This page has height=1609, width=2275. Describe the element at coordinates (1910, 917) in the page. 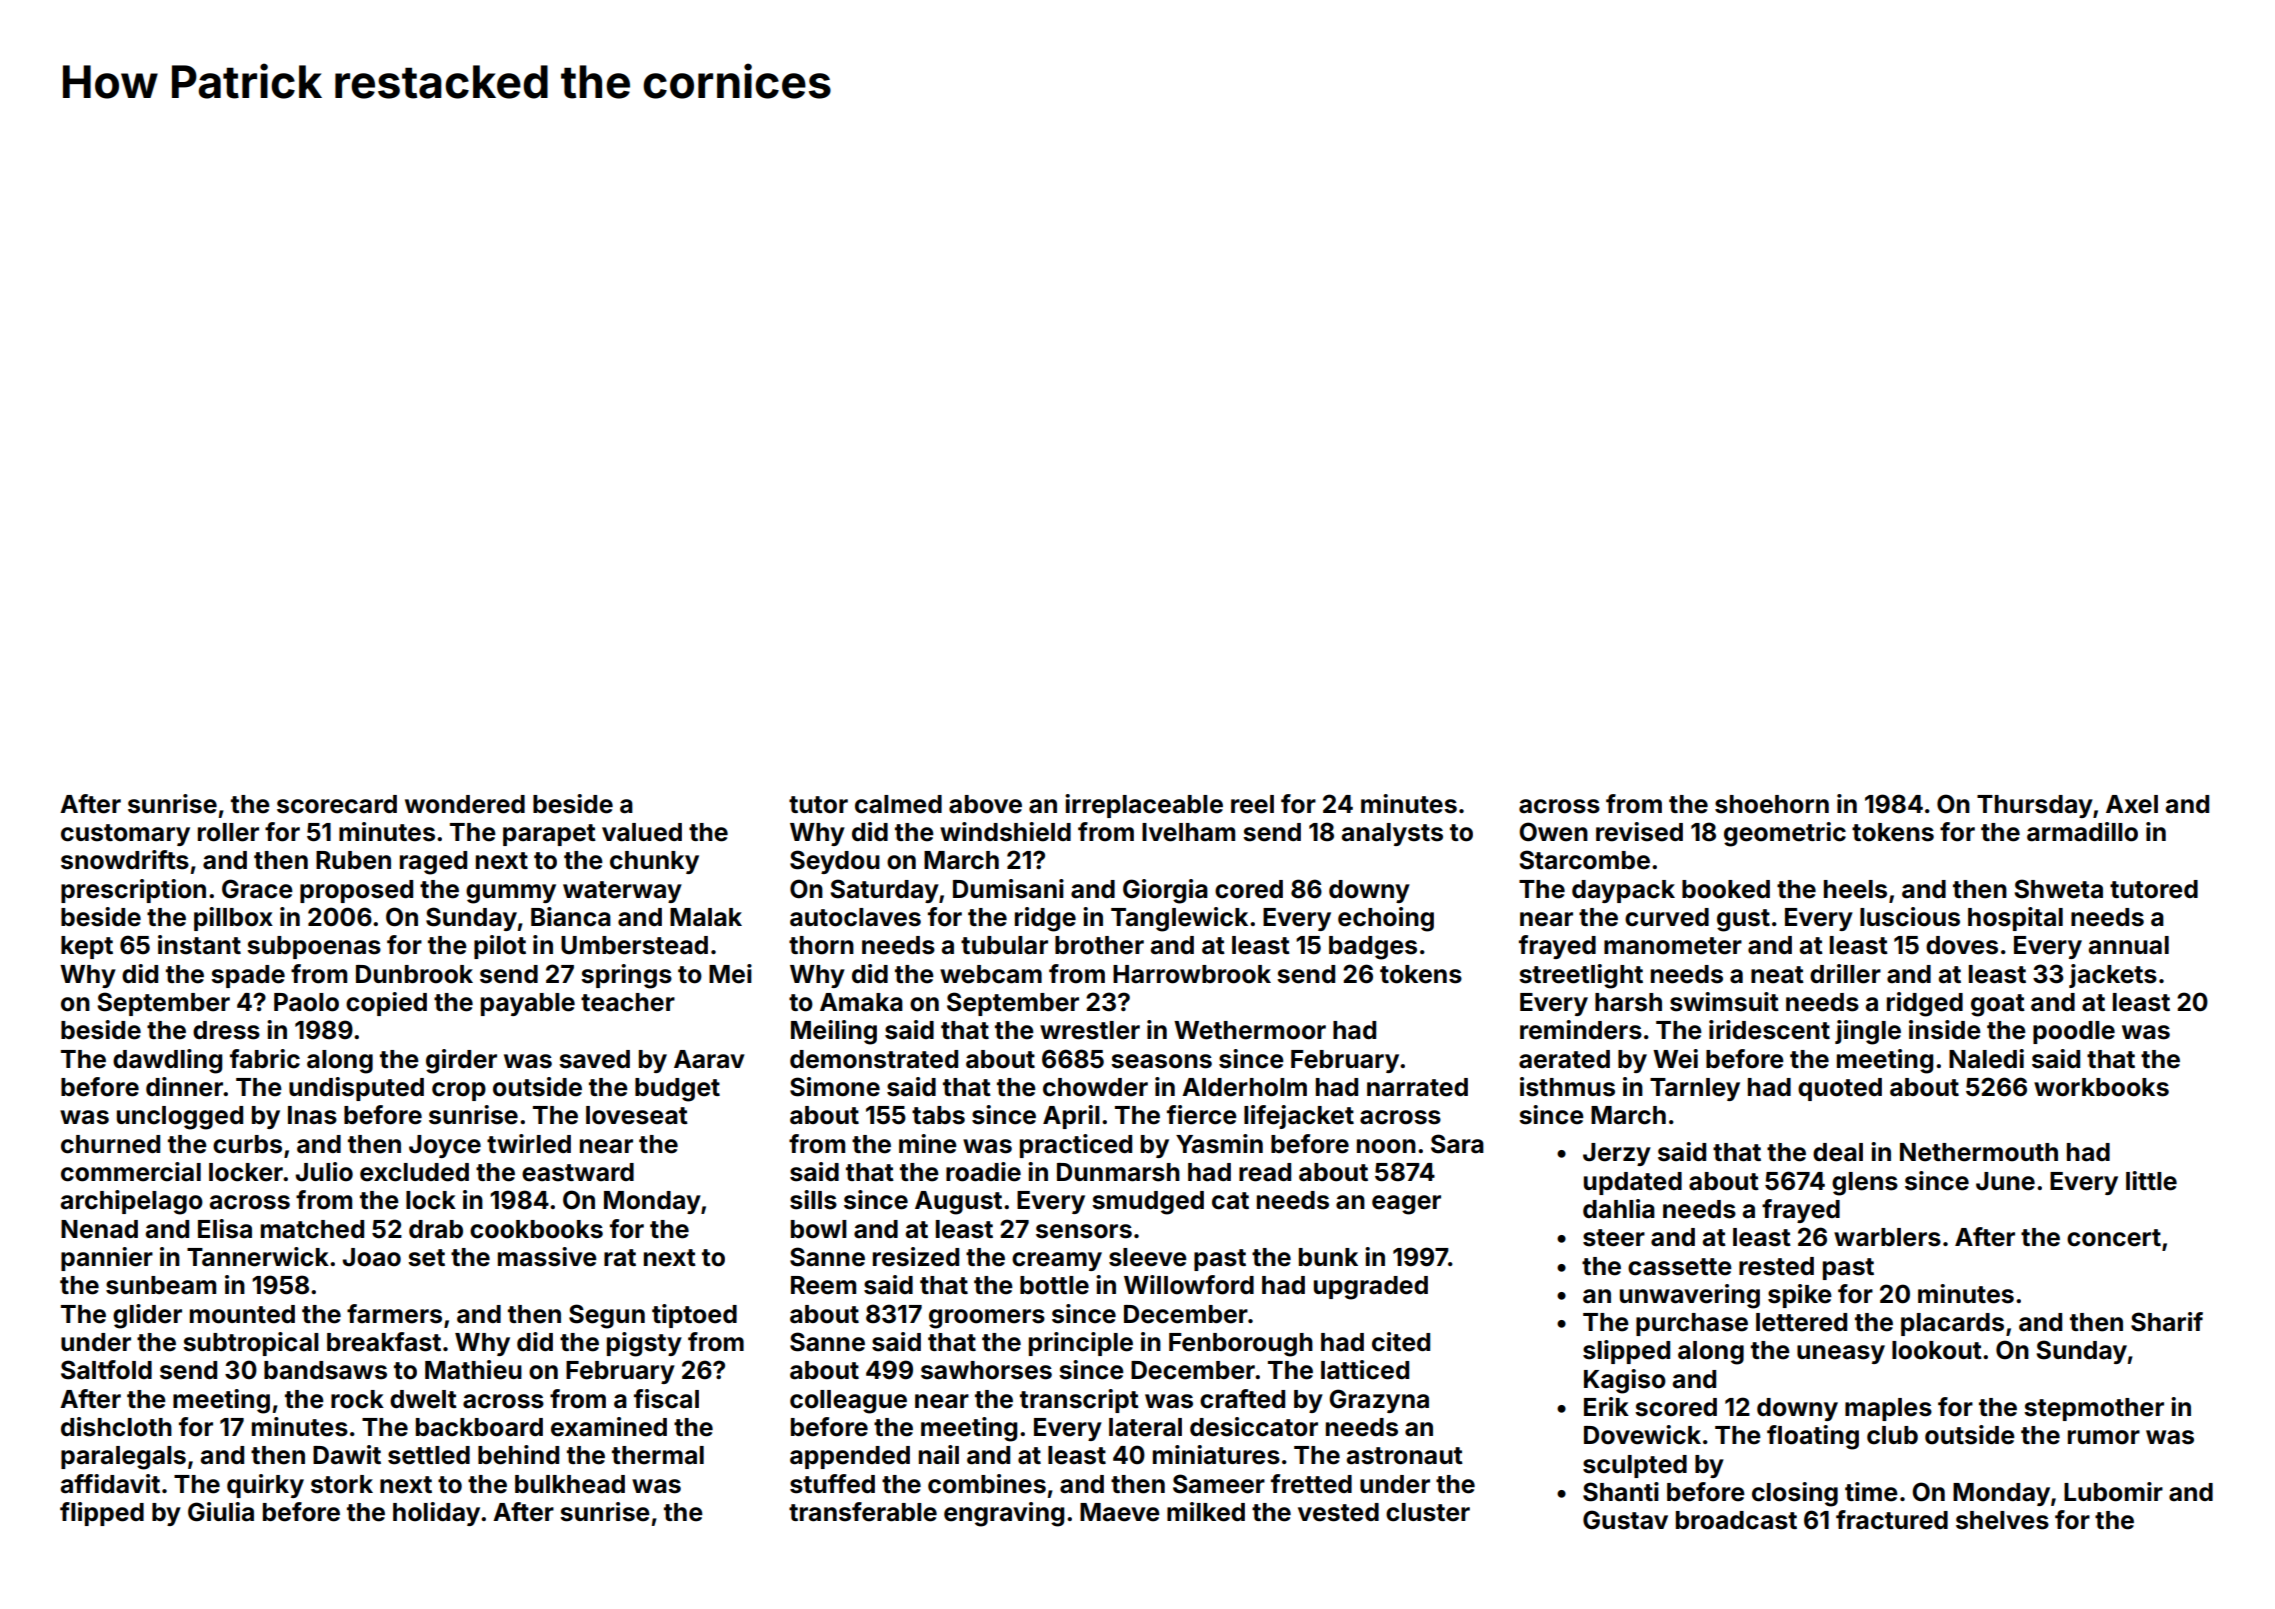

I see `luscious` at that location.
